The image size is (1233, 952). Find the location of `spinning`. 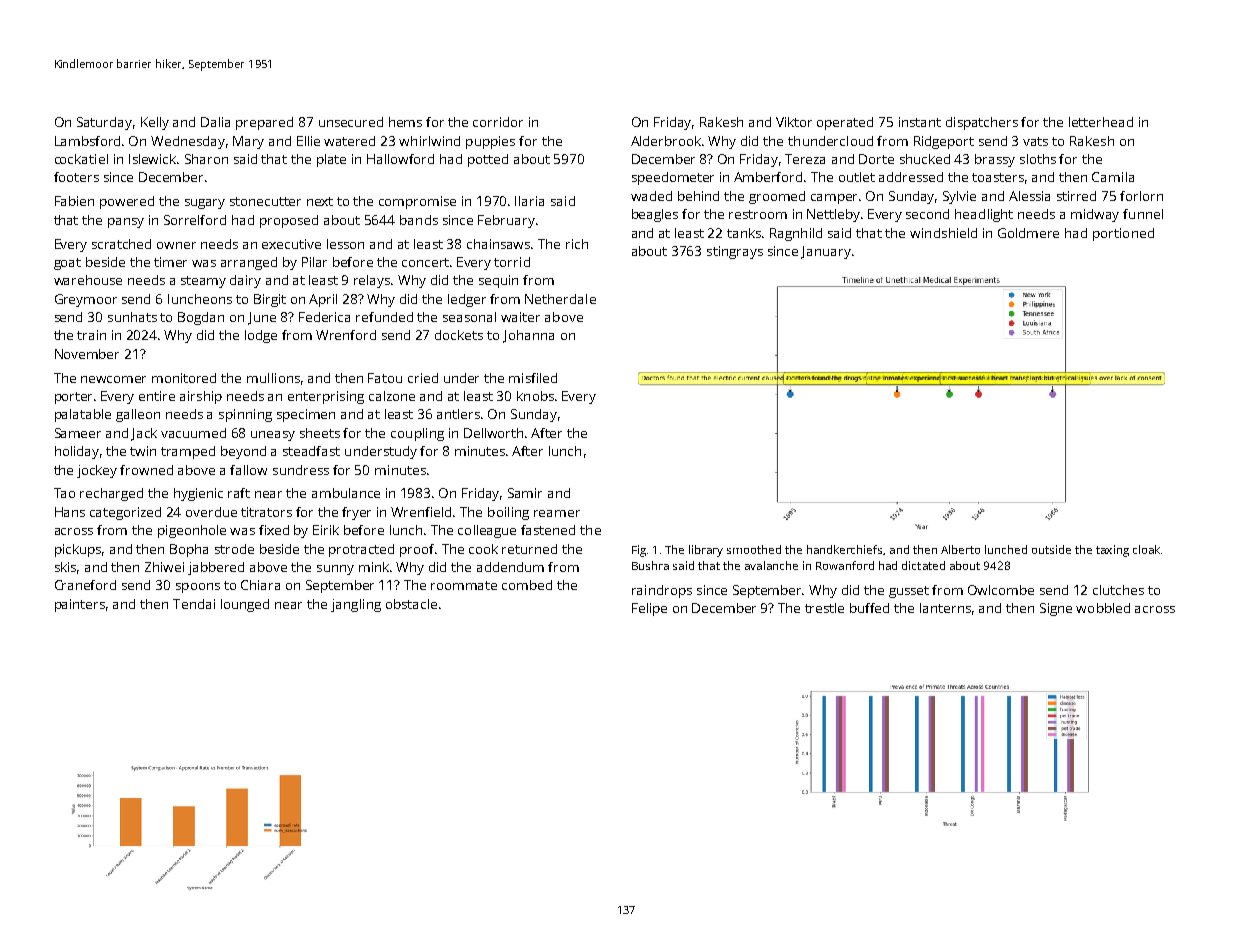

spinning is located at coordinates (245, 415).
